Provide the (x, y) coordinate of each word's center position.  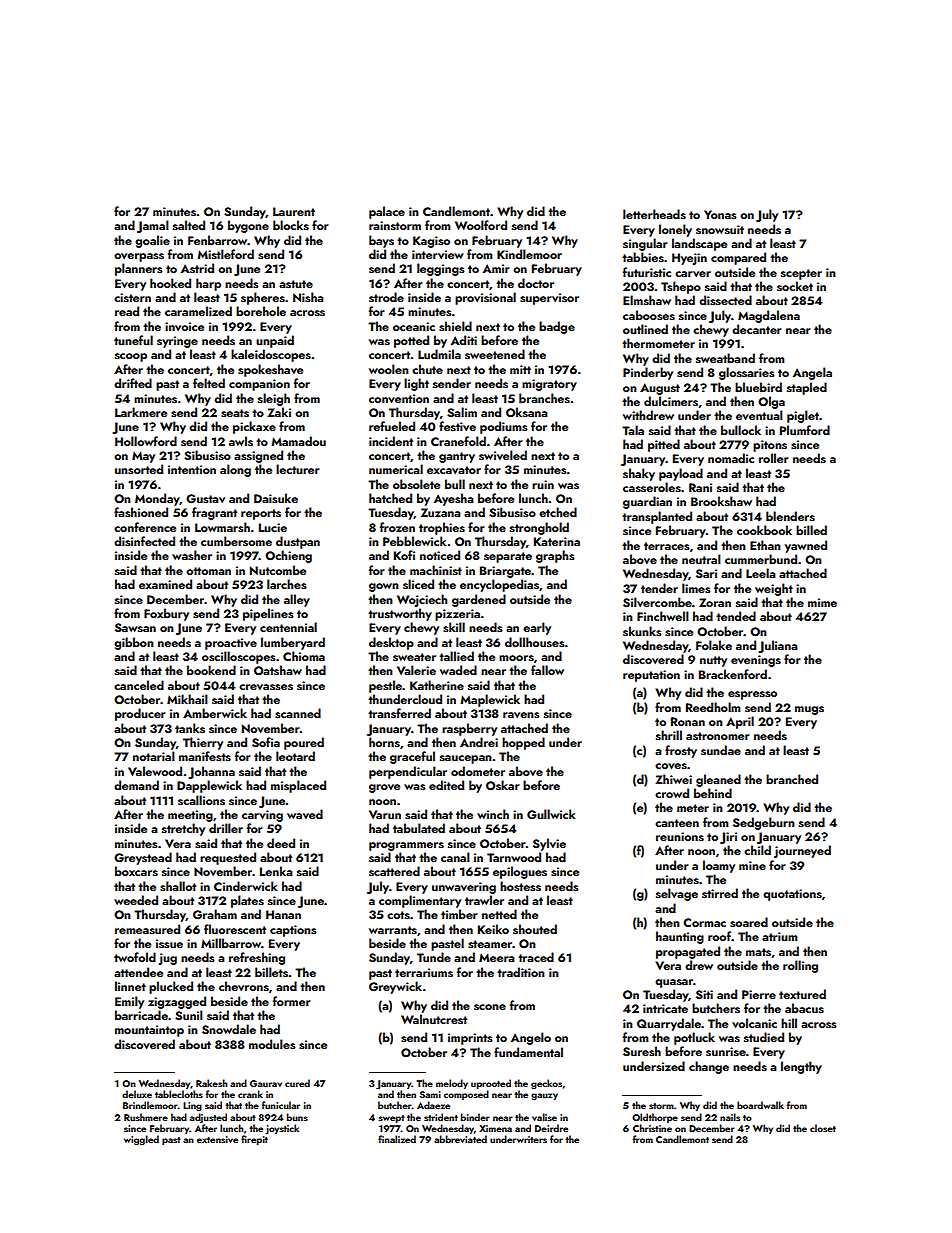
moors (516, 658)
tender (659, 588)
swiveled (503, 455)
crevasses (266, 687)
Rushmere (146, 1117)
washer (192, 555)
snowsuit (720, 229)
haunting (680, 937)
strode (386, 297)
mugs (809, 710)
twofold (135, 957)
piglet (803, 416)
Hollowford (146, 441)
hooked (170, 283)
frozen (397, 527)
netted (499, 914)
